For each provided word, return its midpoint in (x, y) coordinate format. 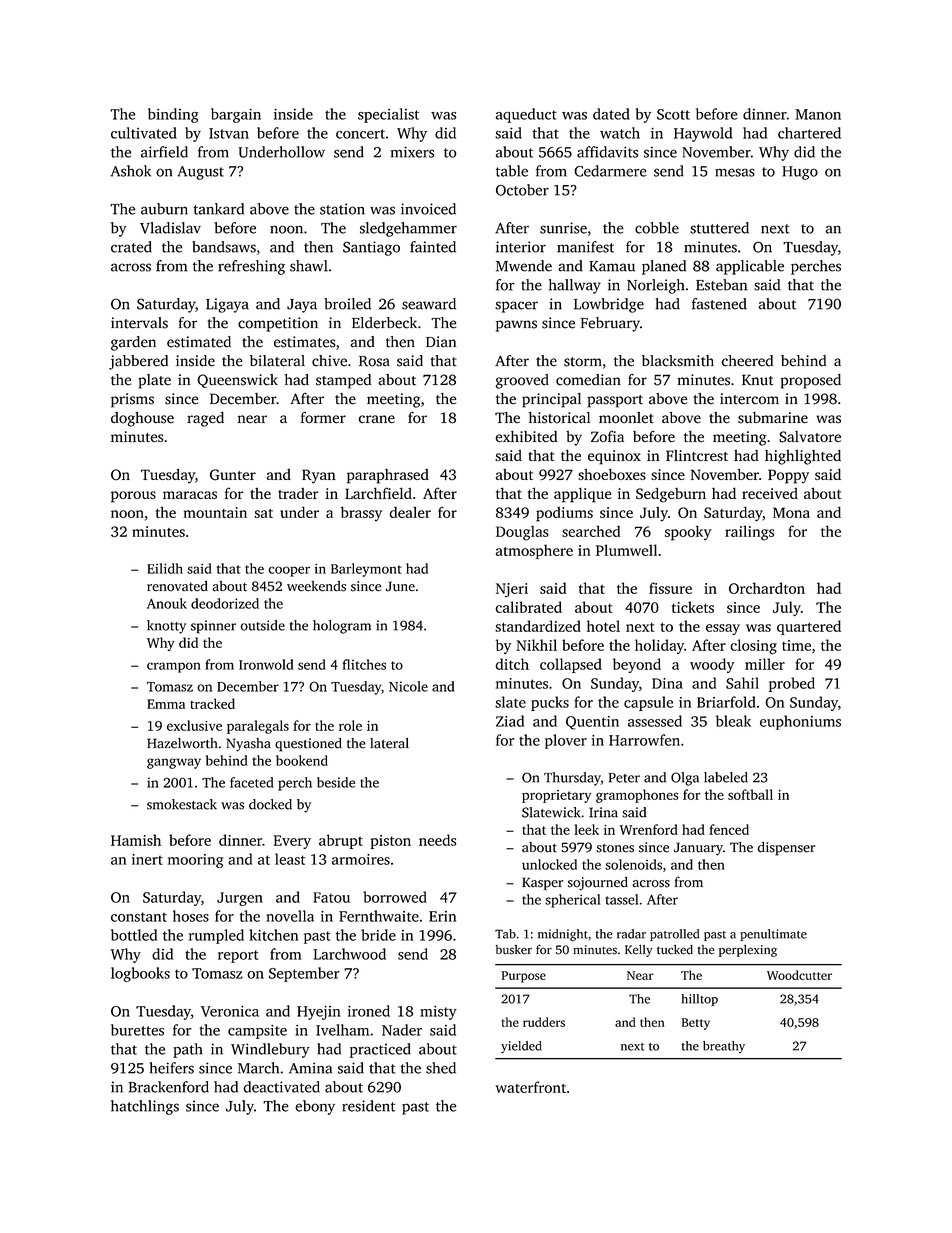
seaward (429, 304)
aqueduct (526, 115)
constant (139, 917)
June (400, 586)
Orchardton (767, 588)
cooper (289, 571)
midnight (563, 935)
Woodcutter (799, 975)
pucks (550, 703)
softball (750, 794)
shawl (309, 266)
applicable (750, 267)
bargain (236, 115)
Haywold (703, 134)
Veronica (230, 1011)
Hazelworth (182, 743)
